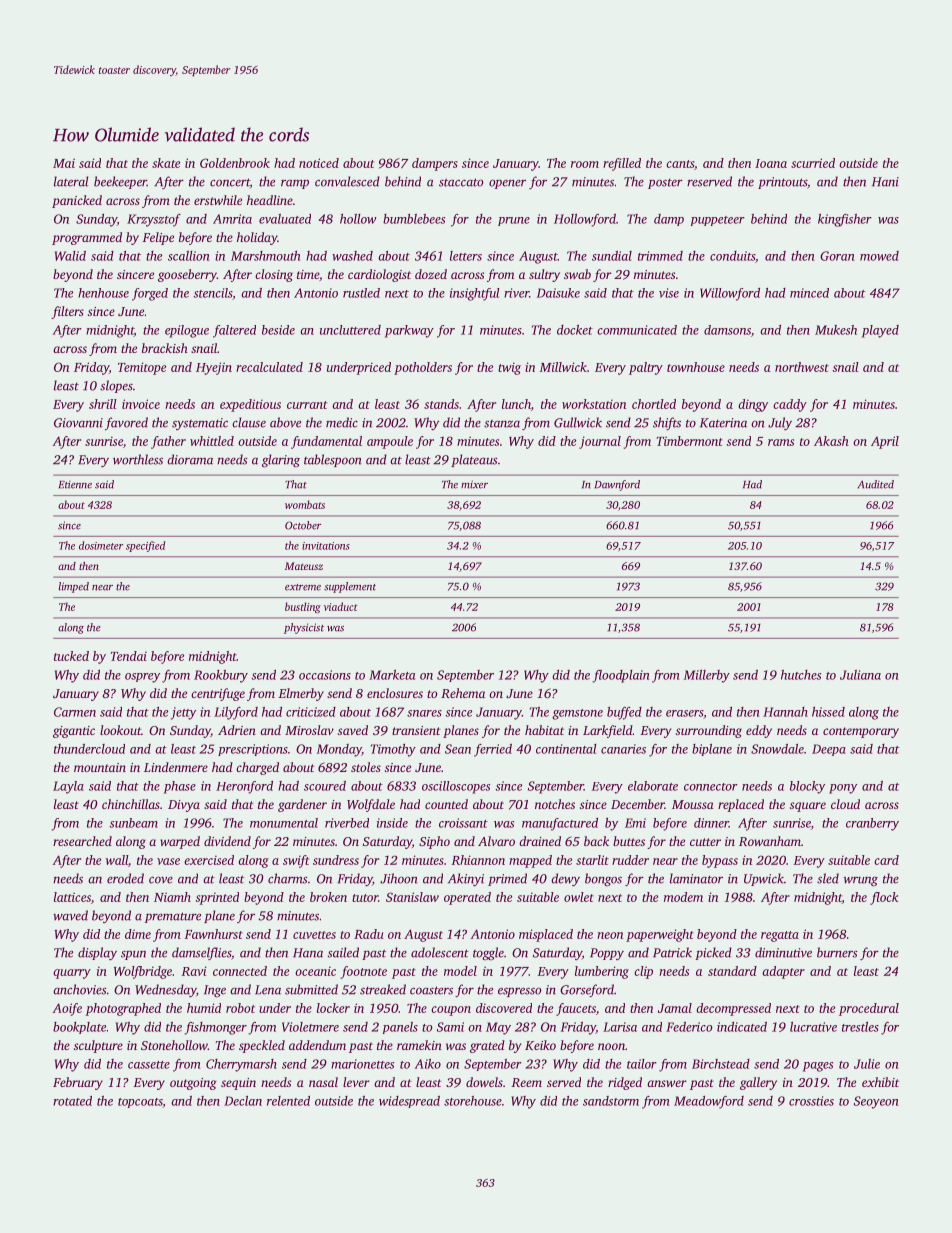 This page has width=952, height=1233. Describe the element at coordinates (74, 732) in the page. I see `gigantic` at that location.
